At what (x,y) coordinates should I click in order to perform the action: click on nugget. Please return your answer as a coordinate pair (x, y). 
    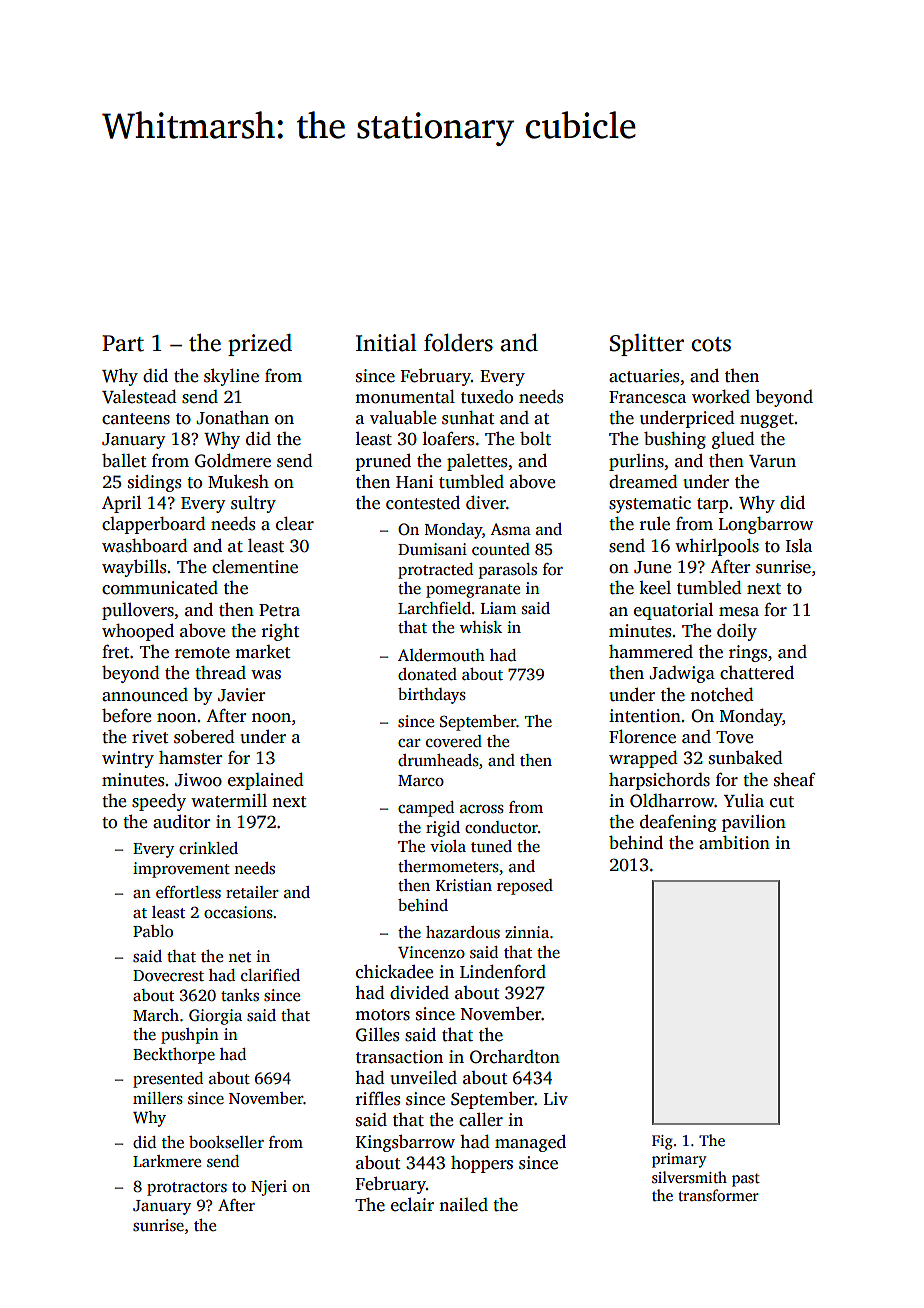
    Looking at the image, I should click on (767, 420).
